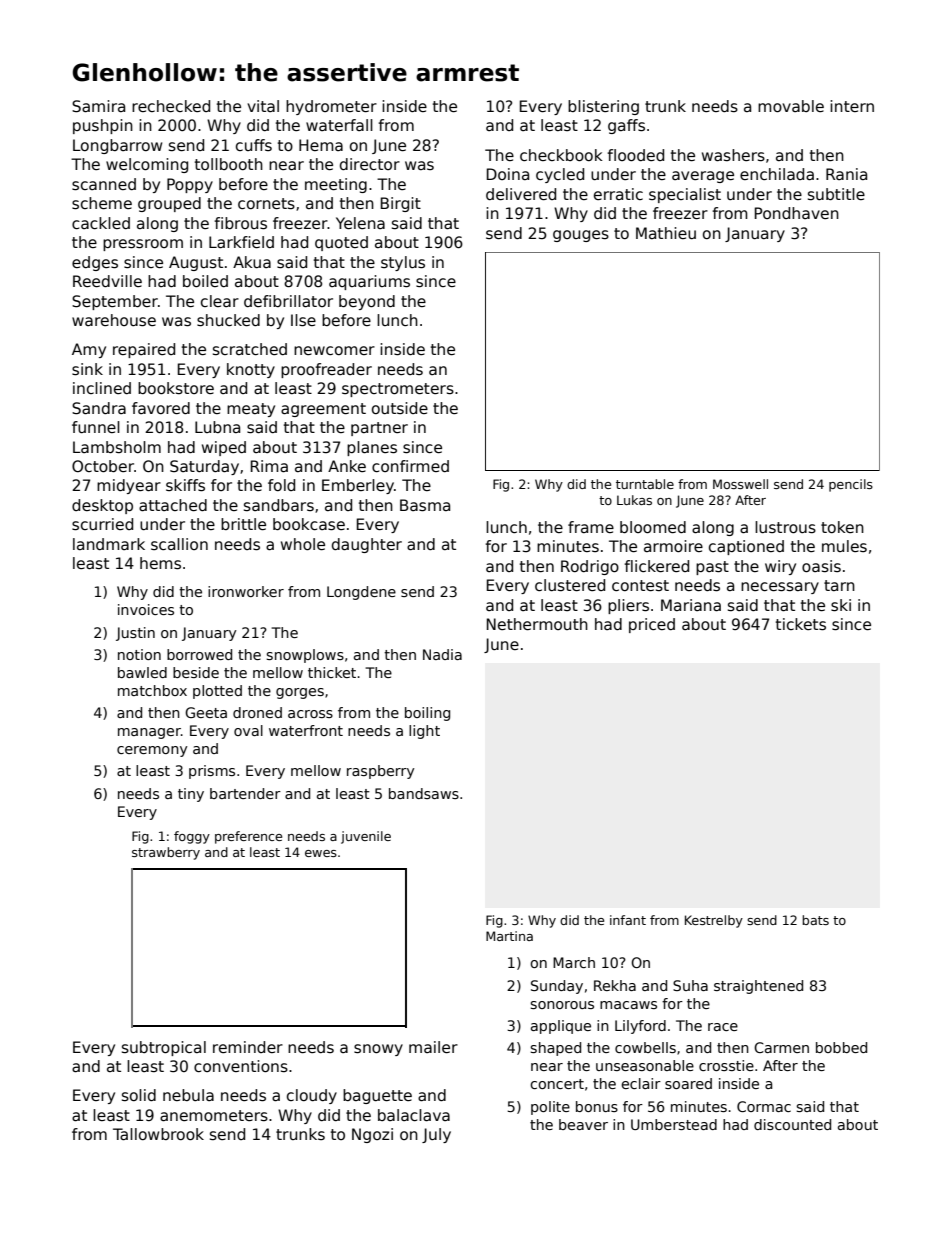 The image size is (952, 1233). What do you see at coordinates (378, 1050) in the page?
I see `snowy` at bounding box center [378, 1050].
